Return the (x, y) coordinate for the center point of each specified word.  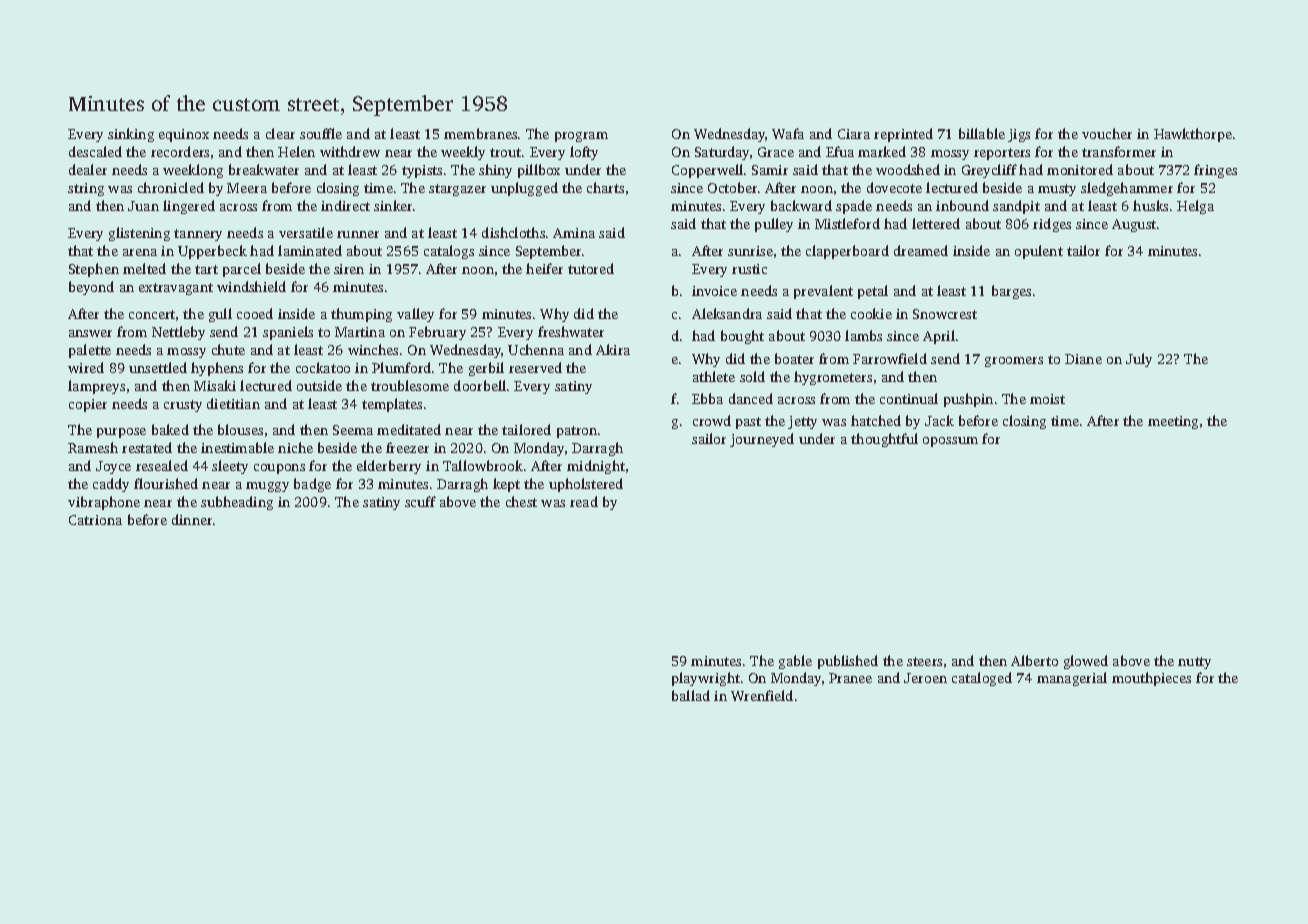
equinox (184, 135)
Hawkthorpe (1193, 135)
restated (147, 447)
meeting (1173, 422)
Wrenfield (762, 695)
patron (577, 432)
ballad (691, 695)
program (581, 137)
